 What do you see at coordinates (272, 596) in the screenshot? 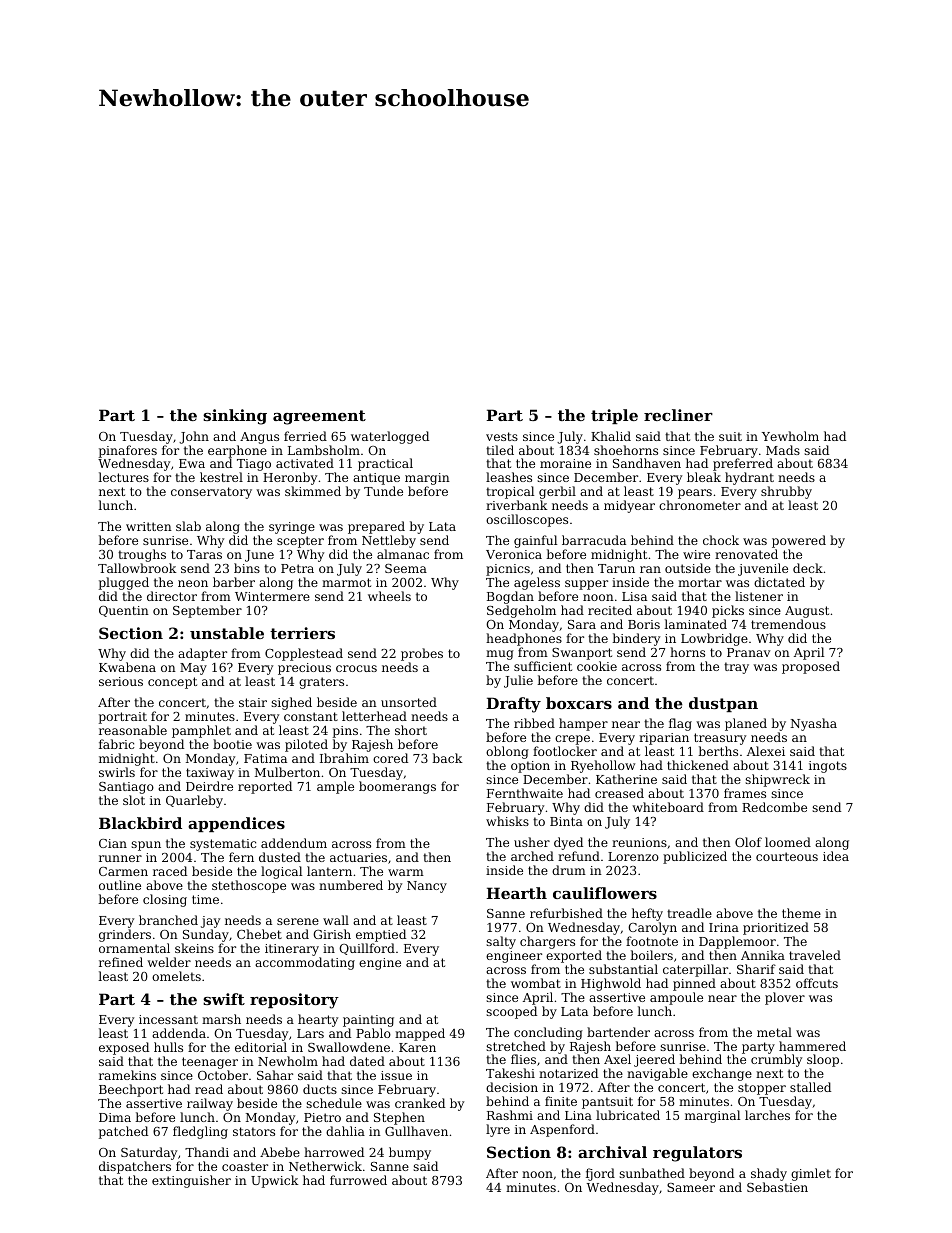
I see `Wintermere` at bounding box center [272, 596].
